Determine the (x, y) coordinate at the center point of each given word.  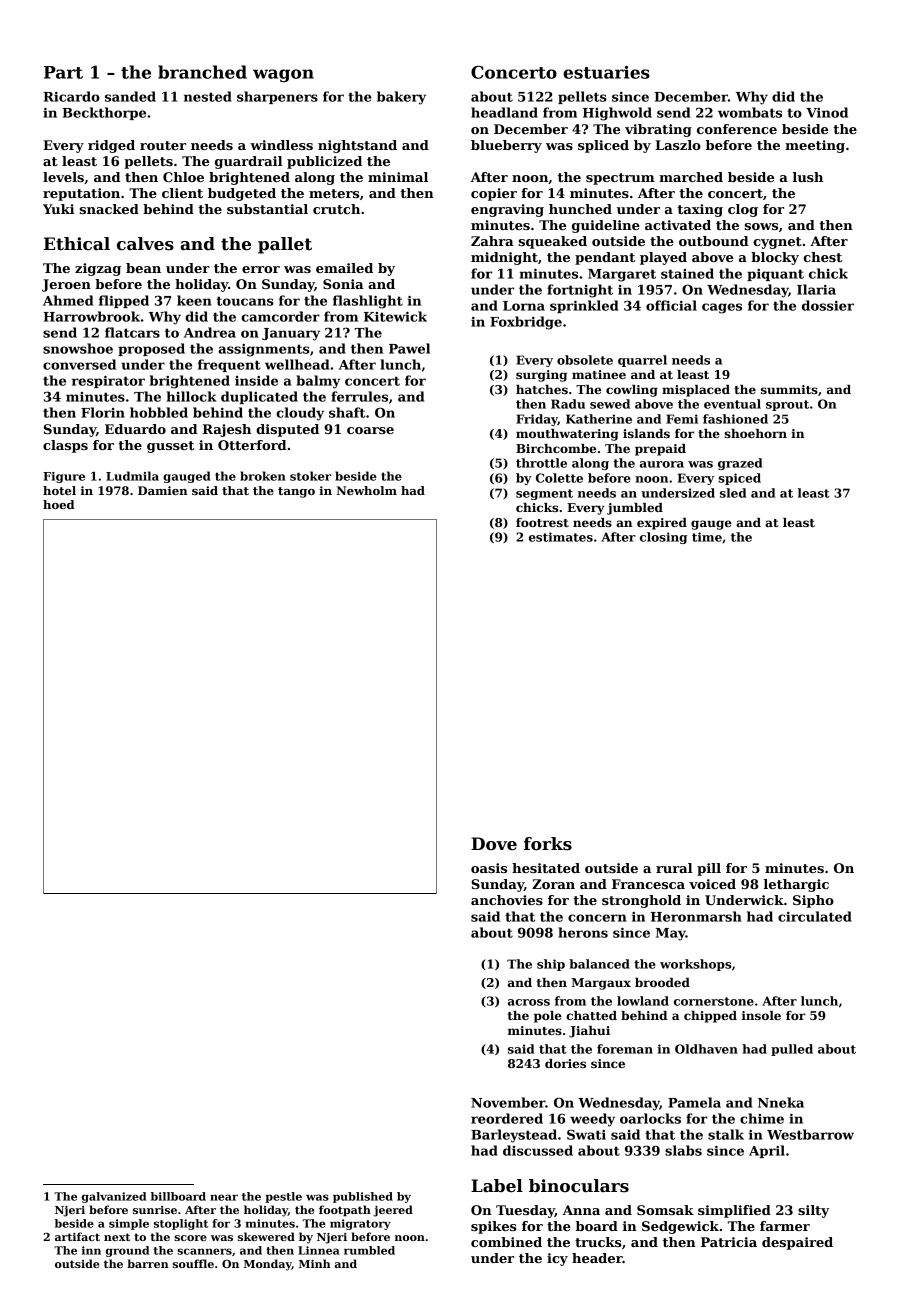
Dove (494, 844)
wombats (750, 112)
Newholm (366, 490)
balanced (599, 964)
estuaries (606, 72)
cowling (632, 391)
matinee (599, 374)
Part (63, 72)
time (707, 537)
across (529, 1002)
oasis (489, 868)
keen (194, 300)
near (224, 1197)
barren (148, 1263)
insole (761, 1015)
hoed (59, 504)
